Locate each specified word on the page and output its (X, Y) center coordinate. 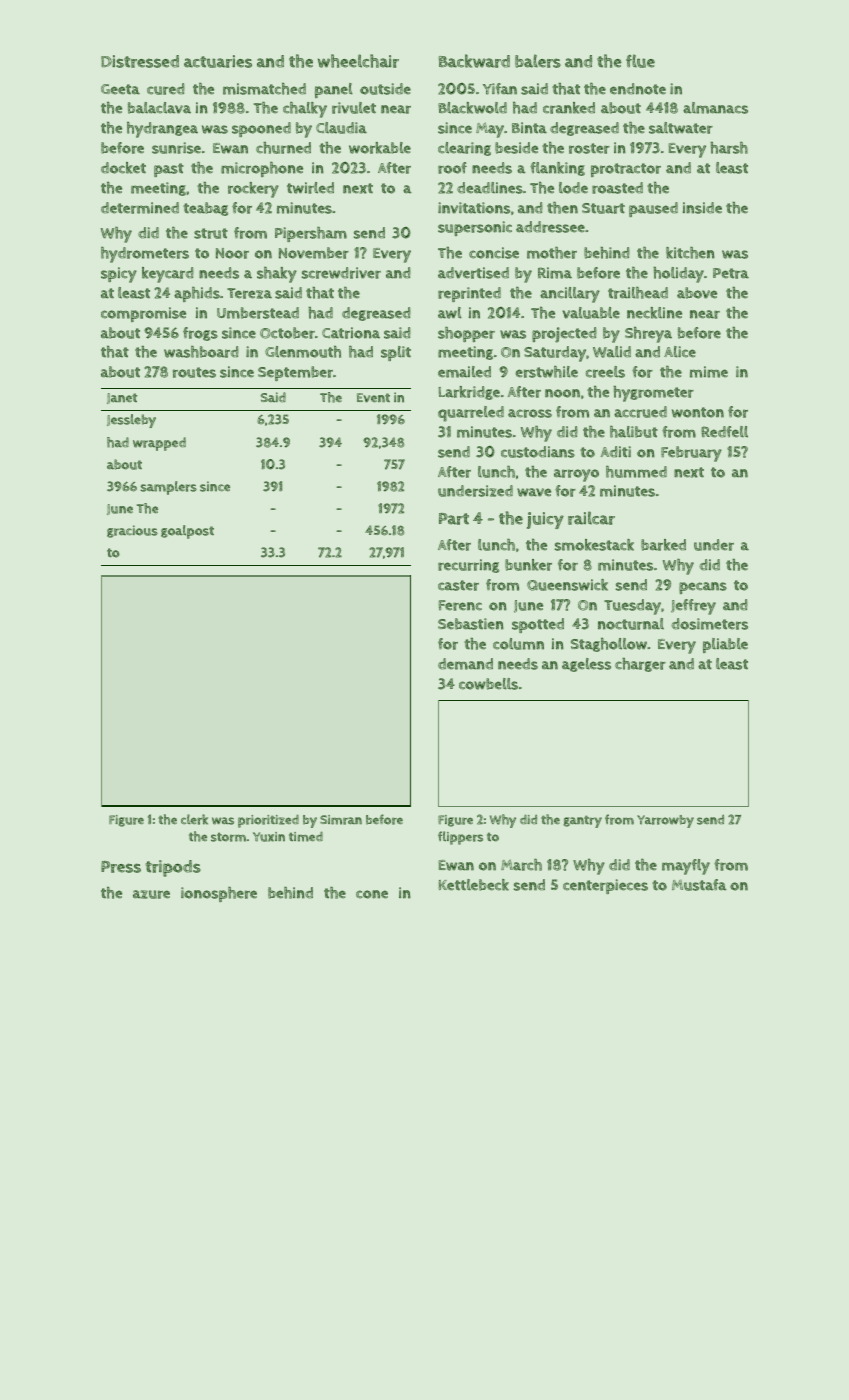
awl (450, 313)
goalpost (187, 532)
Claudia (341, 128)
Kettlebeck (474, 885)
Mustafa (699, 885)
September (295, 373)
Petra (731, 273)
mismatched (264, 89)
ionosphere (219, 894)
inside (702, 208)
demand (465, 664)
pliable (725, 645)
